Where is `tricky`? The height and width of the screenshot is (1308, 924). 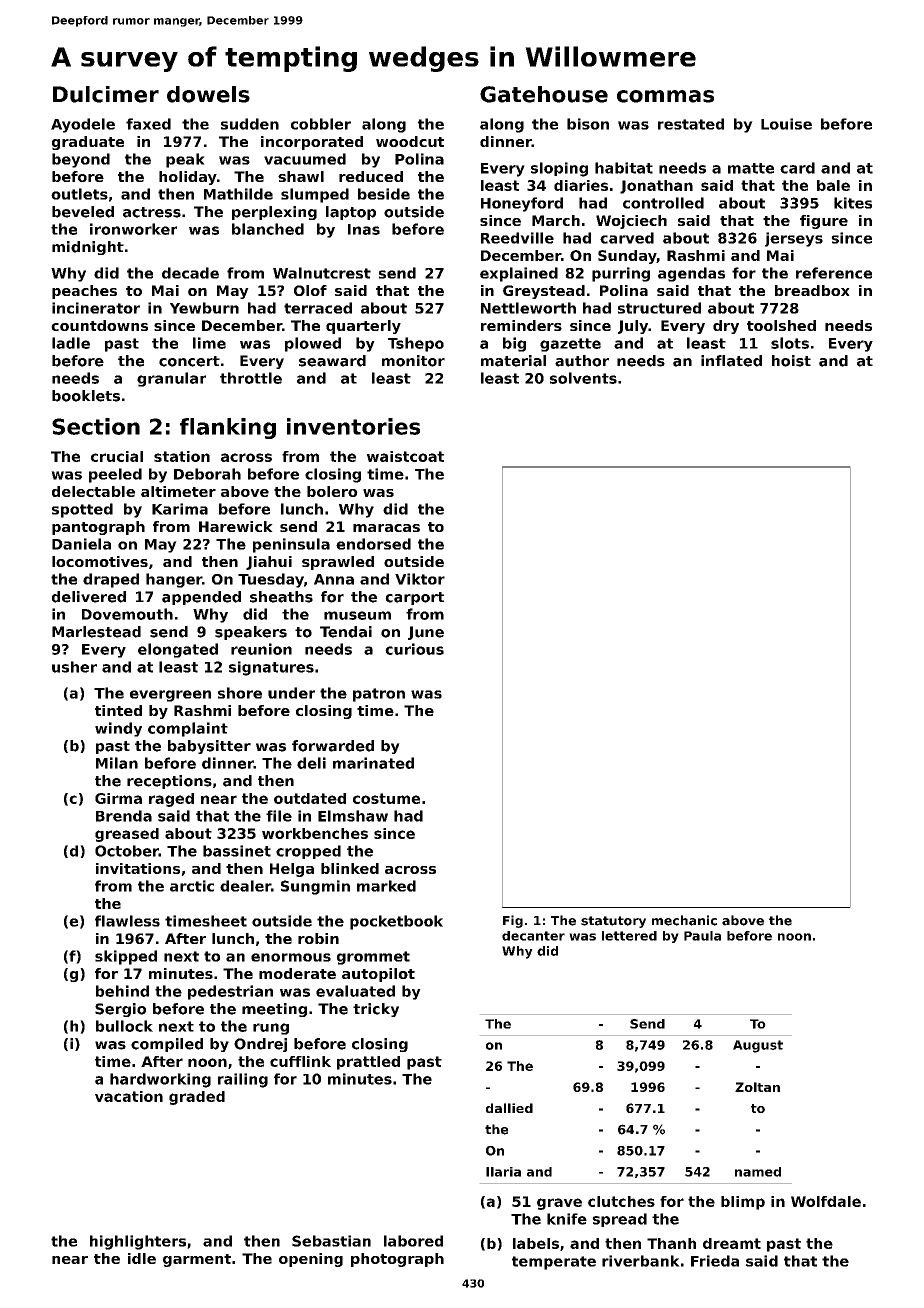
tricky is located at coordinates (376, 1010).
